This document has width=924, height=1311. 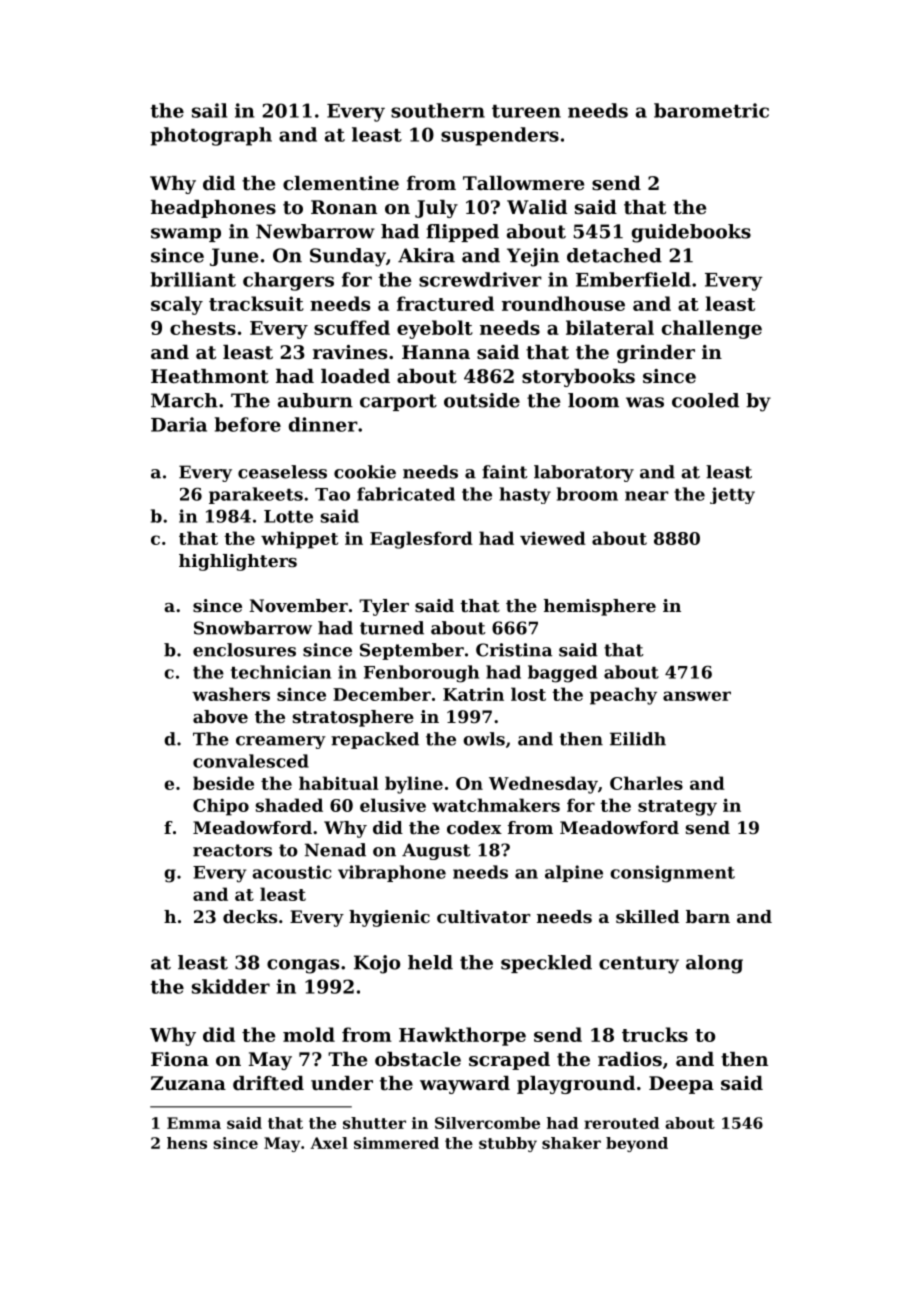 What do you see at coordinates (396, 1143) in the document?
I see `simmered` at bounding box center [396, 1143].
